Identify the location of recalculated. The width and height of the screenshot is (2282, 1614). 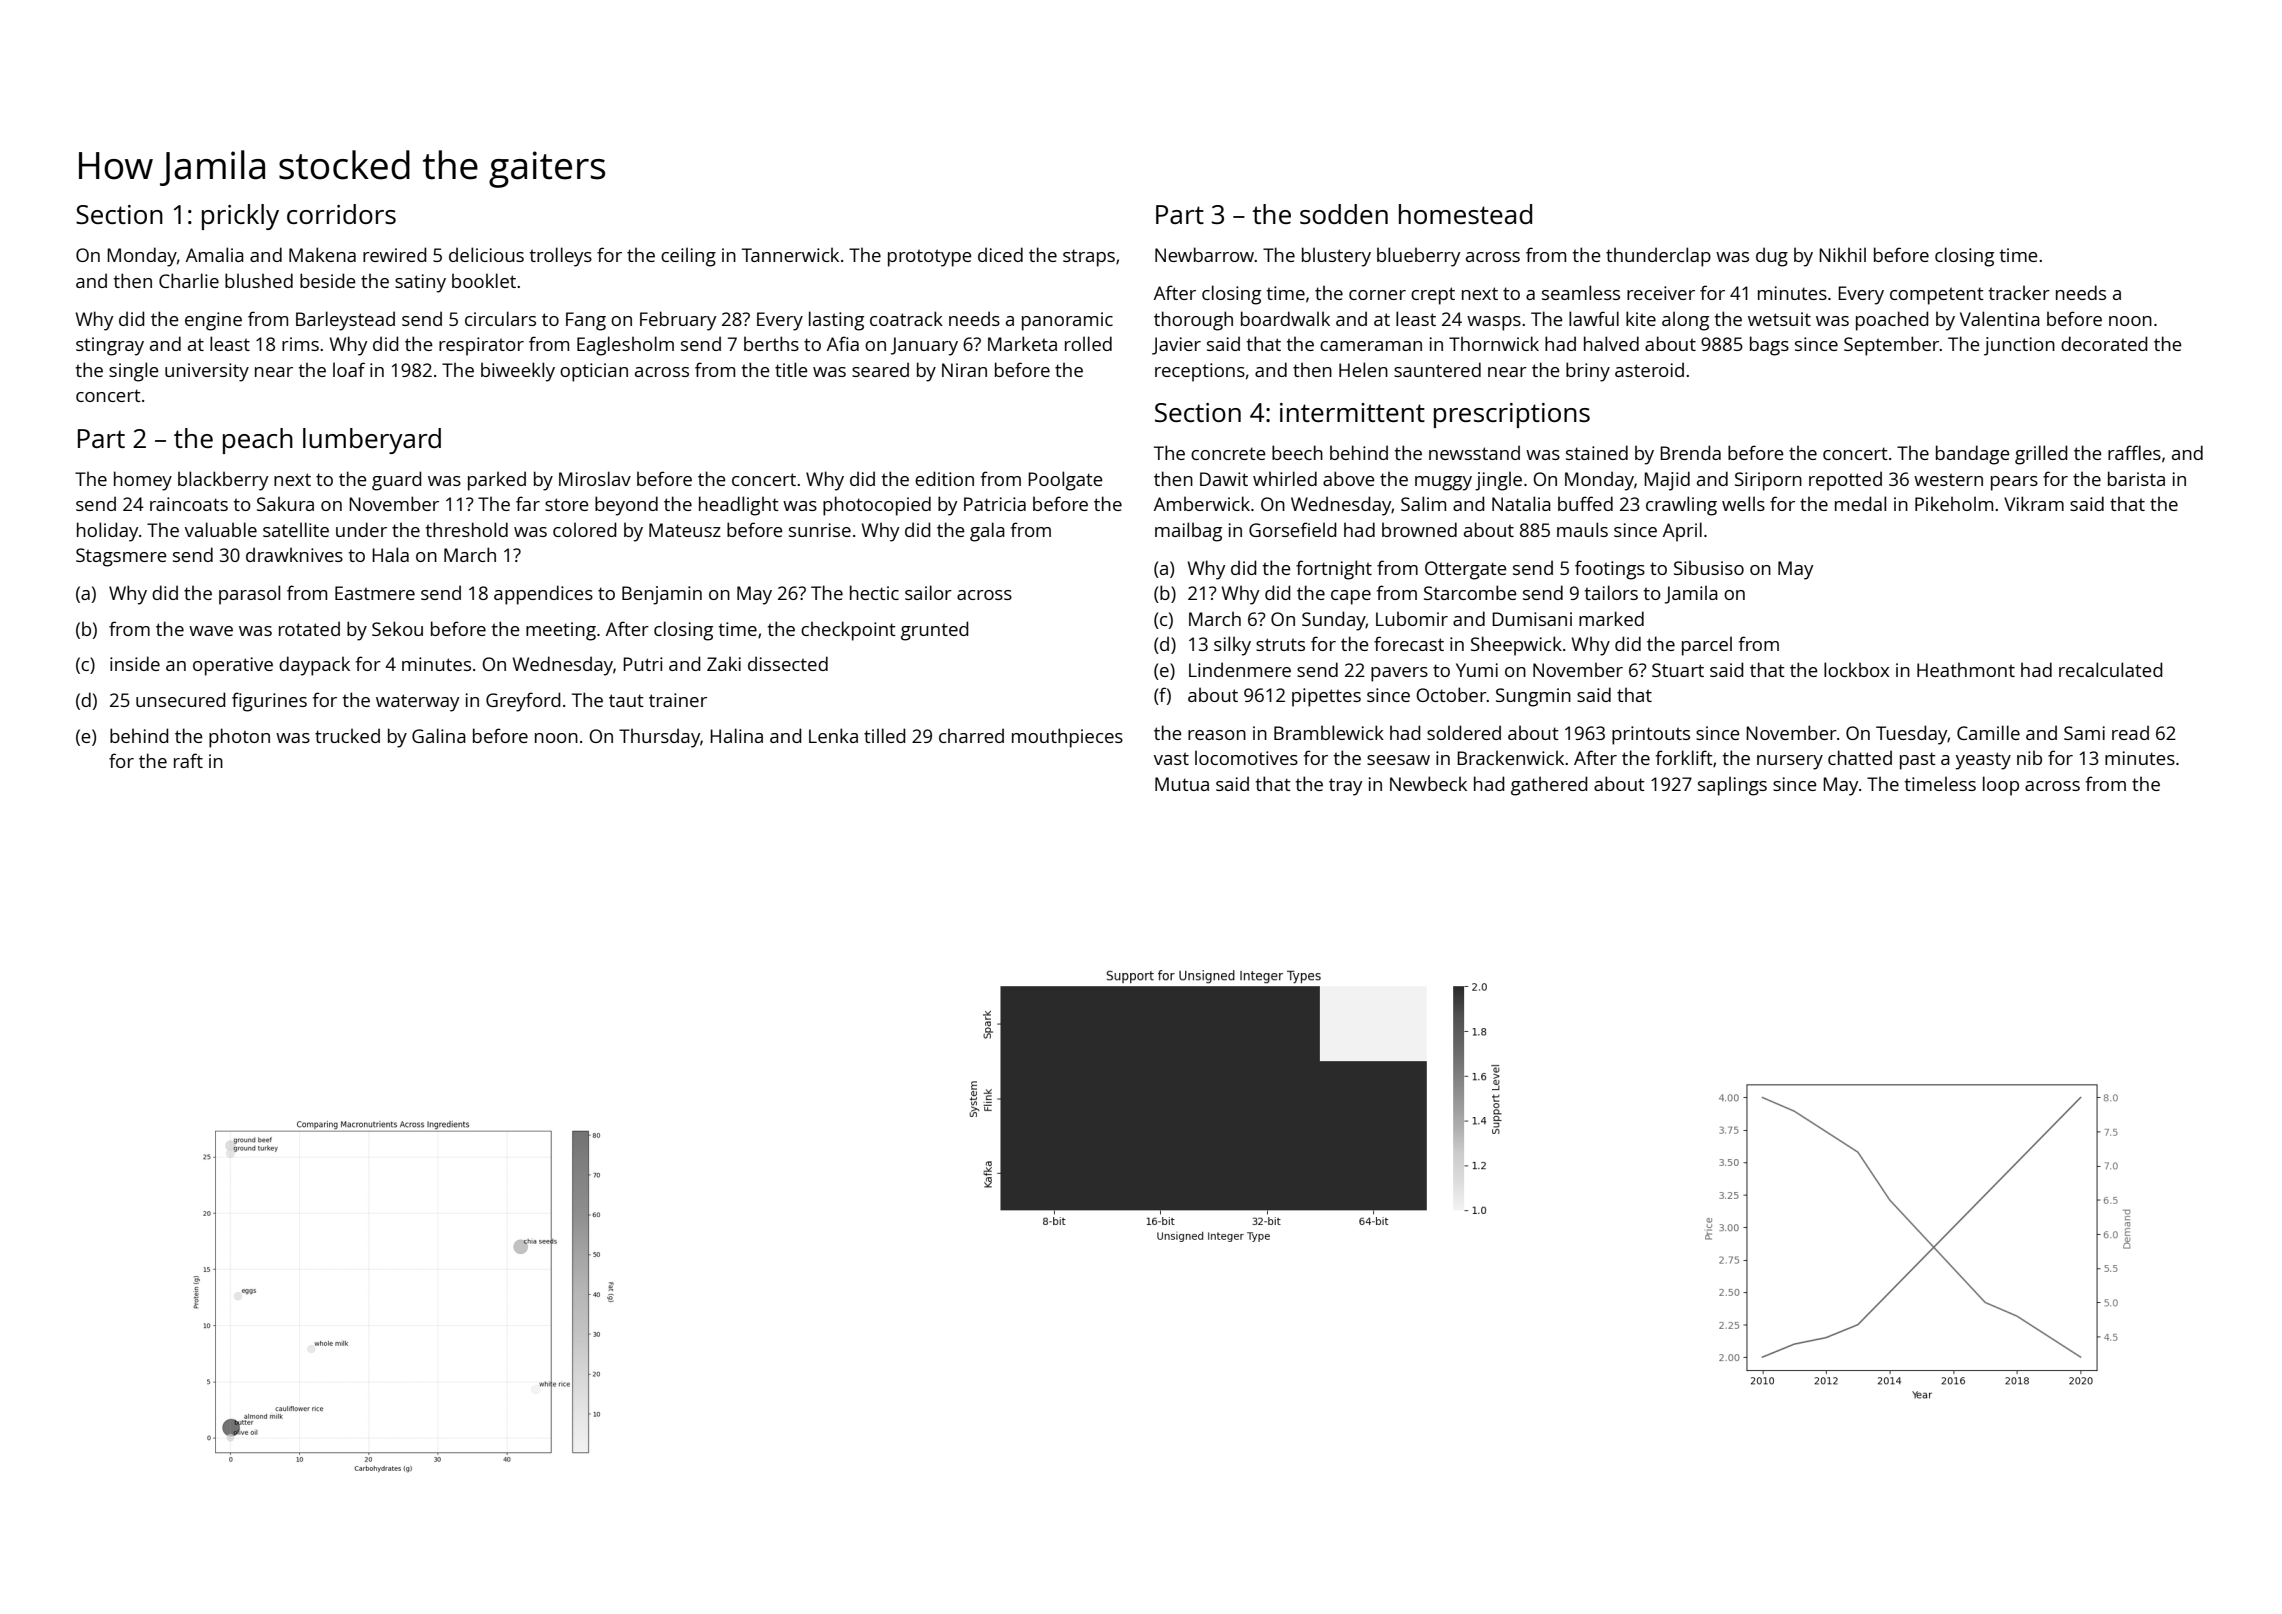
(2111, 669).
